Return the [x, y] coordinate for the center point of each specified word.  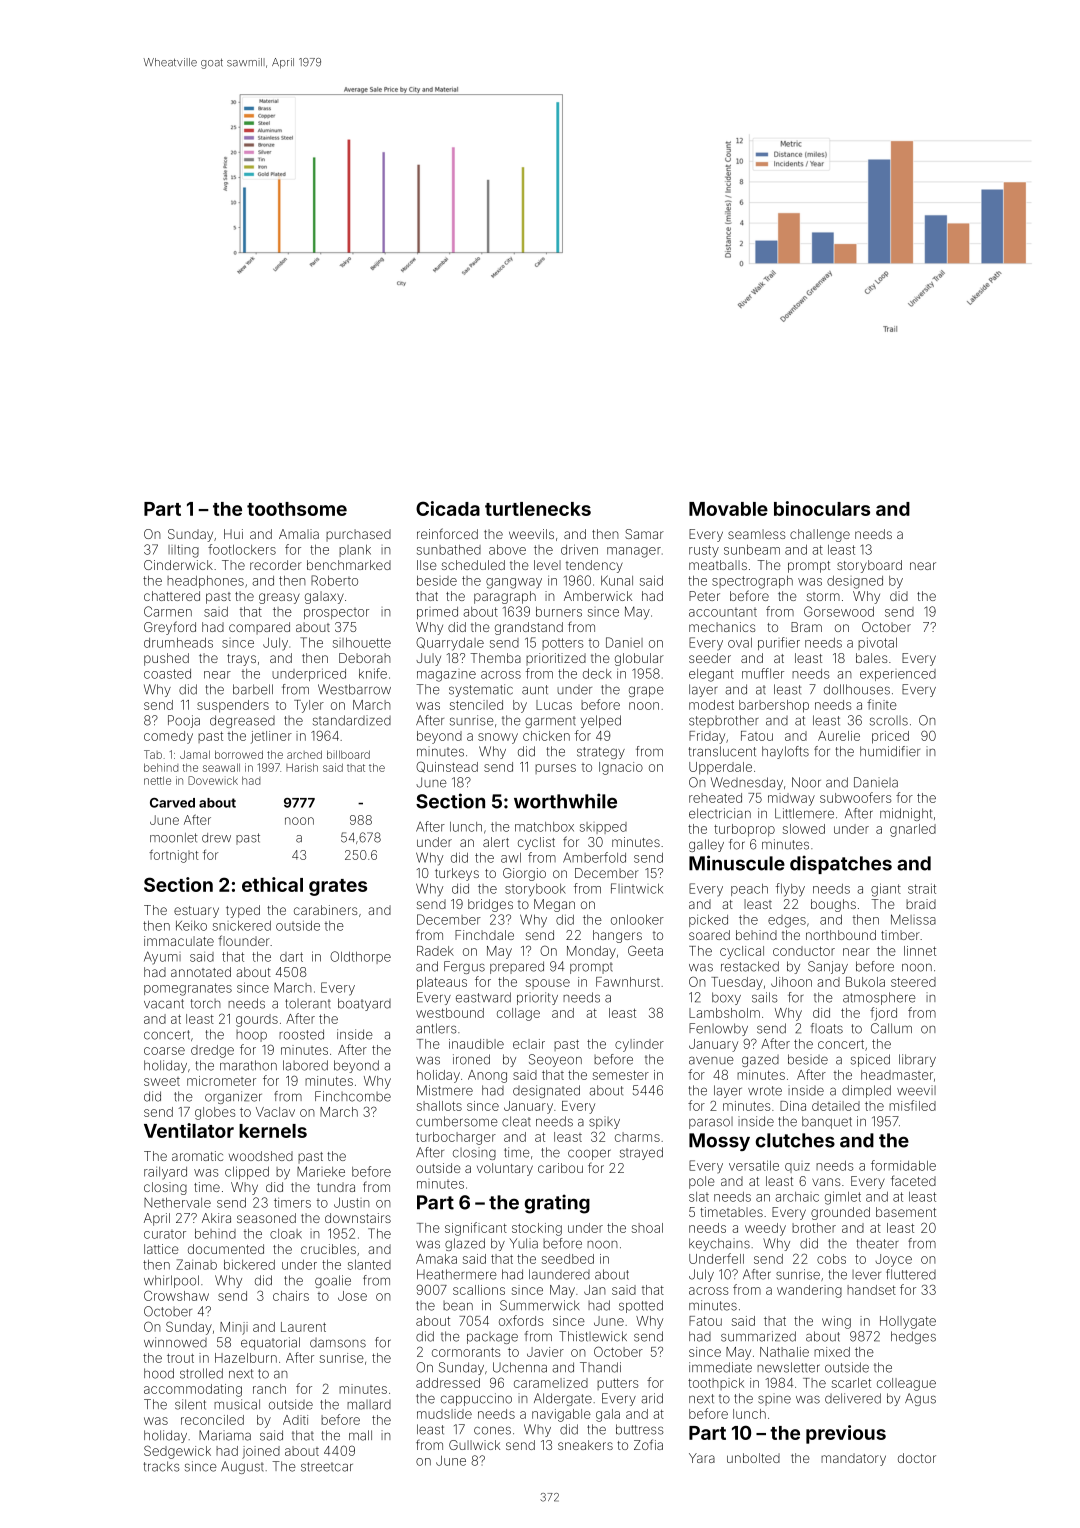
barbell [253, 689]
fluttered [911, 1274]
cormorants [466, 1352]
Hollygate [908, 1322]
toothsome [297, 509]
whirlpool [171, 1281]
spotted [641, 1306]
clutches [795, 1140]
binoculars [822, 508]
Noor [806, 782]
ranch [269, 1389]
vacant [164, 1004]
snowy [498, 738]
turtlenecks [538, 509]
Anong [487, 1076]
